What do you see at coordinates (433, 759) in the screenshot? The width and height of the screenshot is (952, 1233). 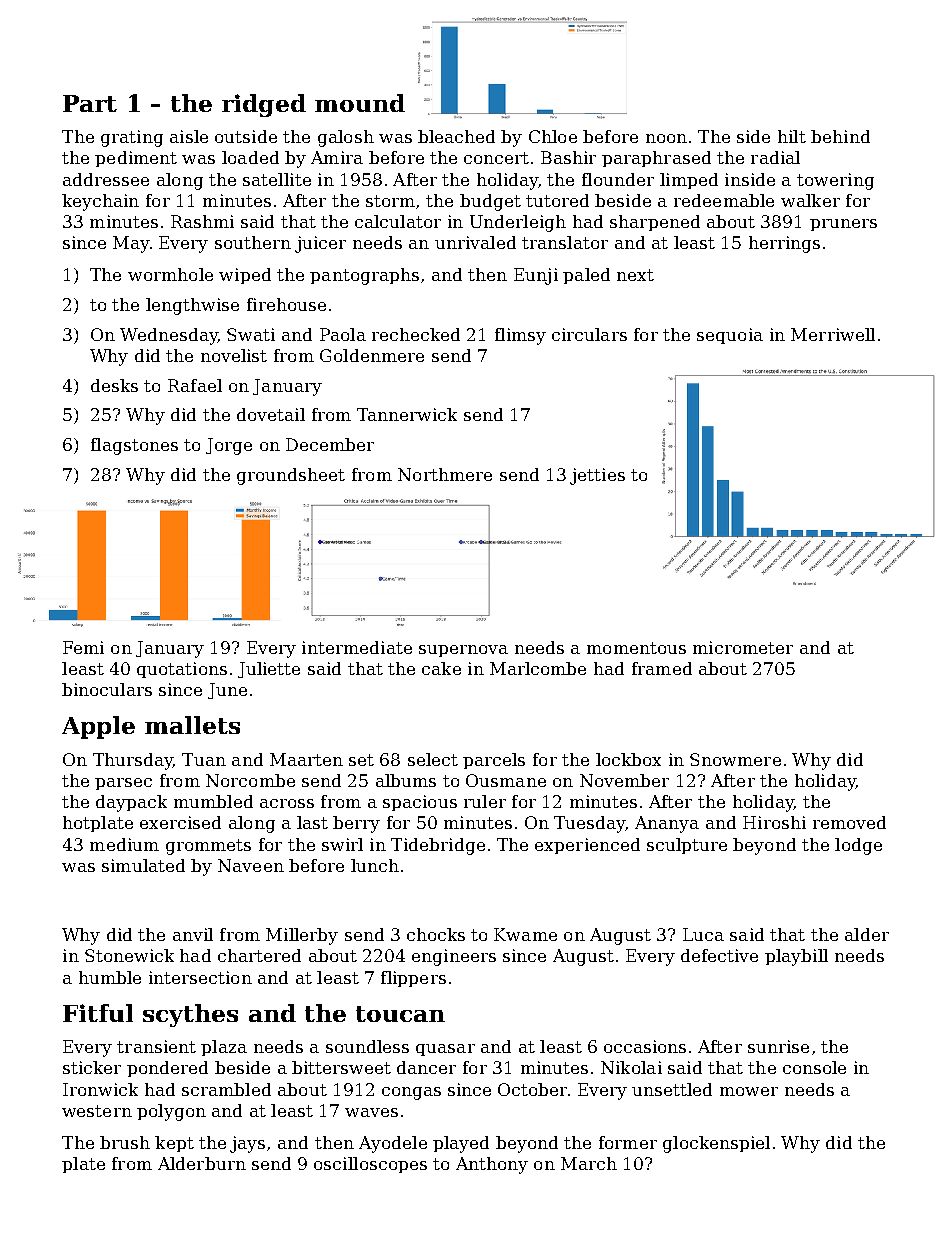 I see `select` at bounding box center [433, 759].
